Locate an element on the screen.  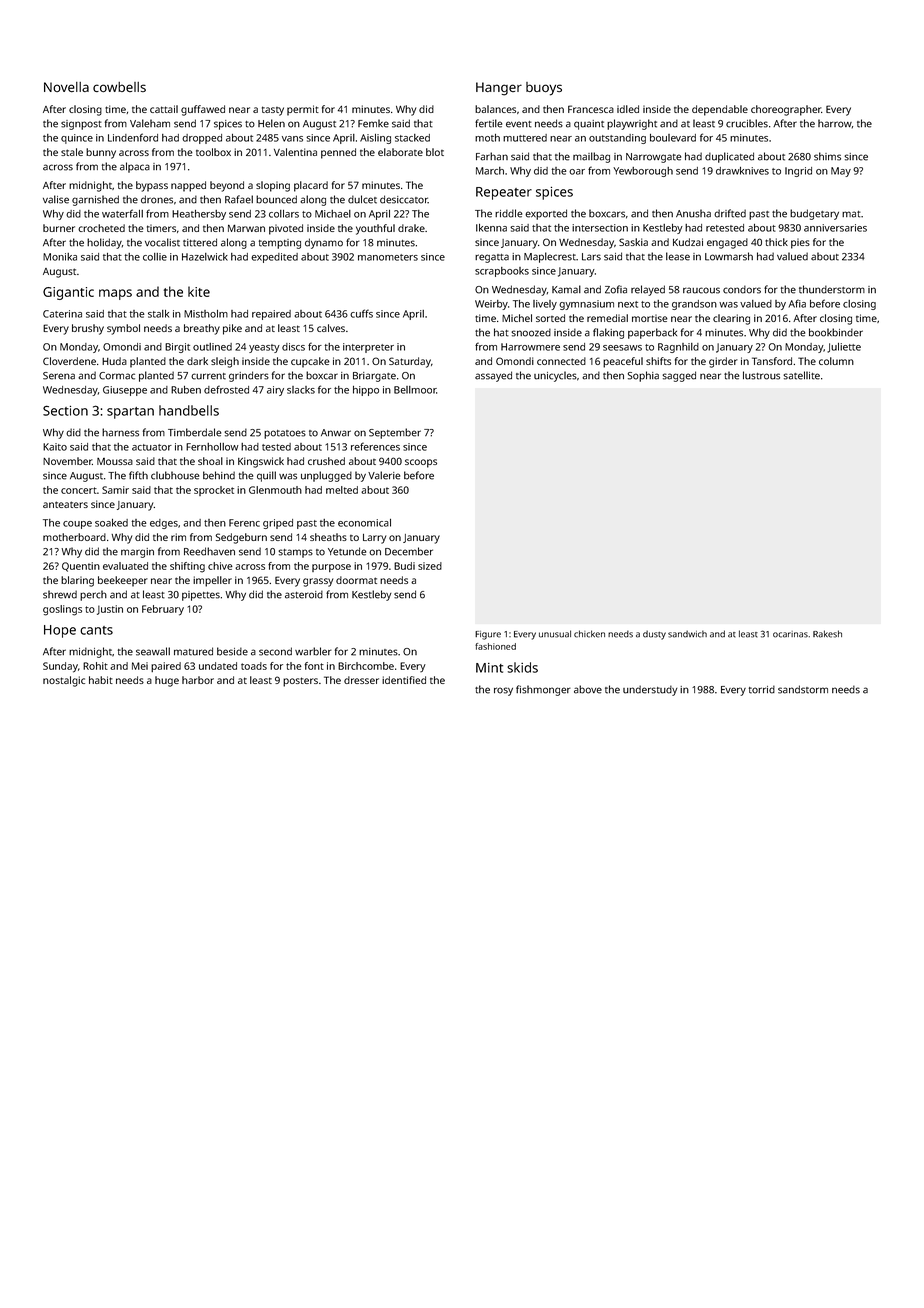
sagged is located at coordinates (679, 376).
